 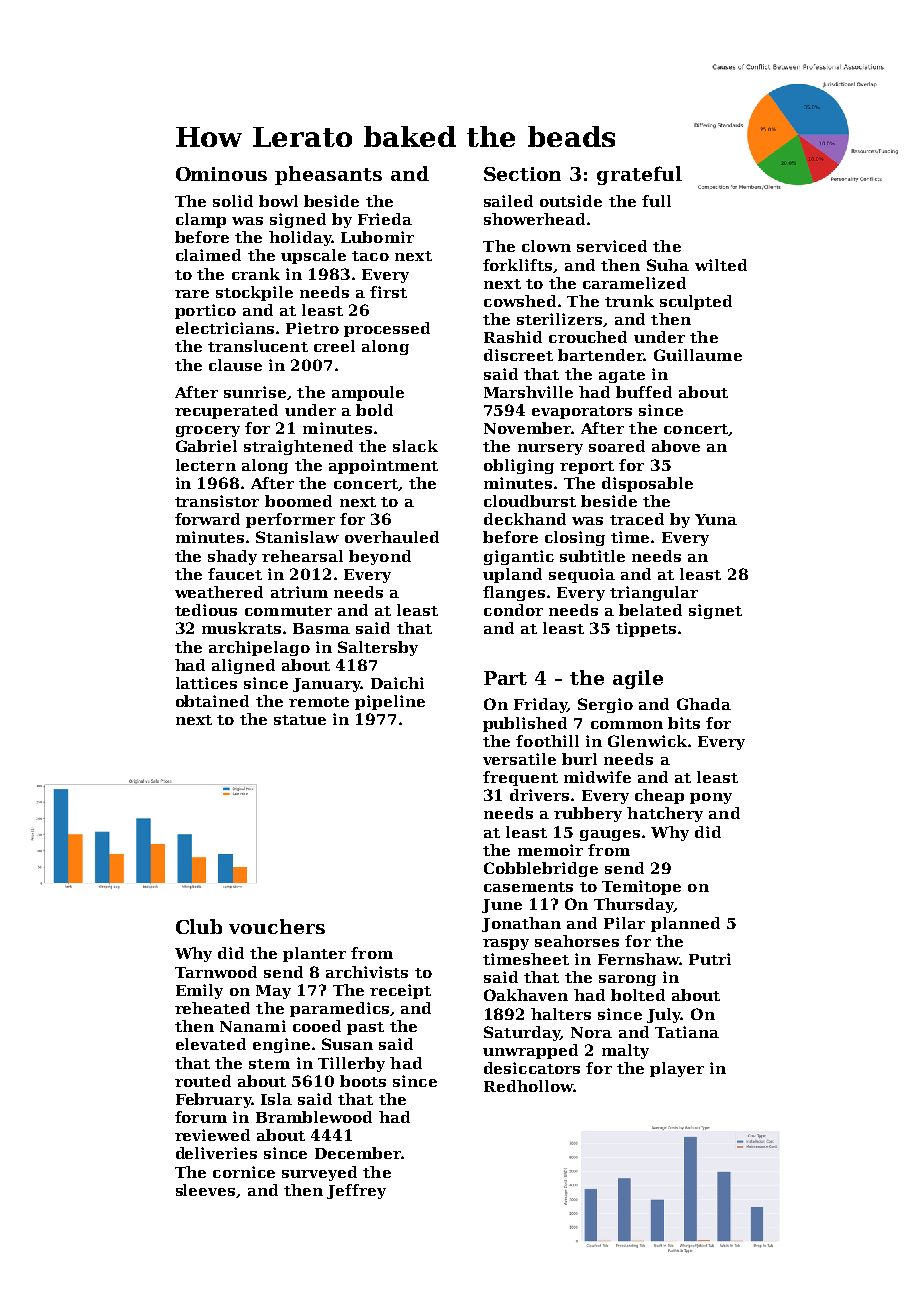 I want to click on full, so click(x=656, y=201).
